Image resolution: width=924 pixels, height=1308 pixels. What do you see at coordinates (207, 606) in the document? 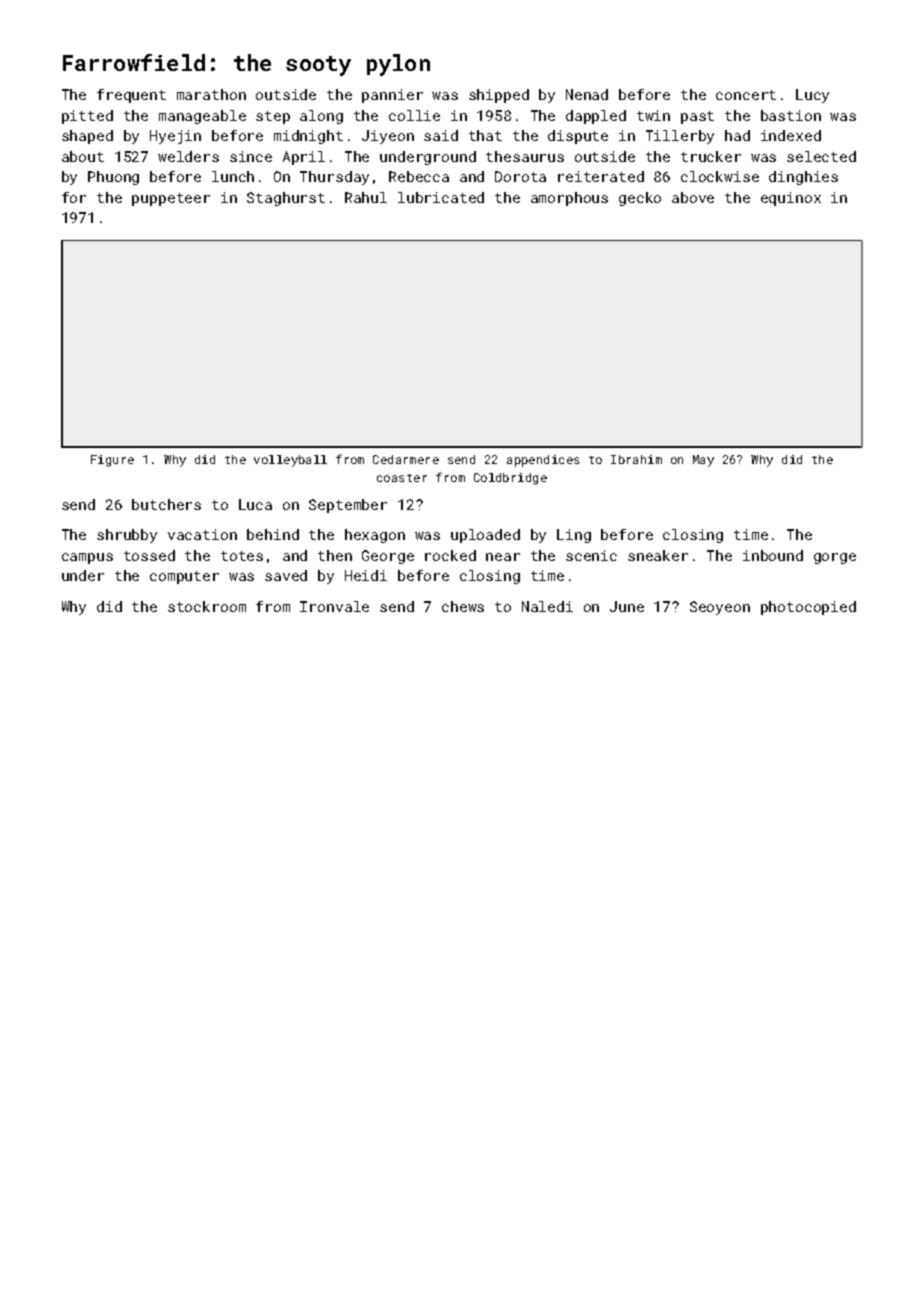
I see `stockroom` at bounding box center [207, 606].
